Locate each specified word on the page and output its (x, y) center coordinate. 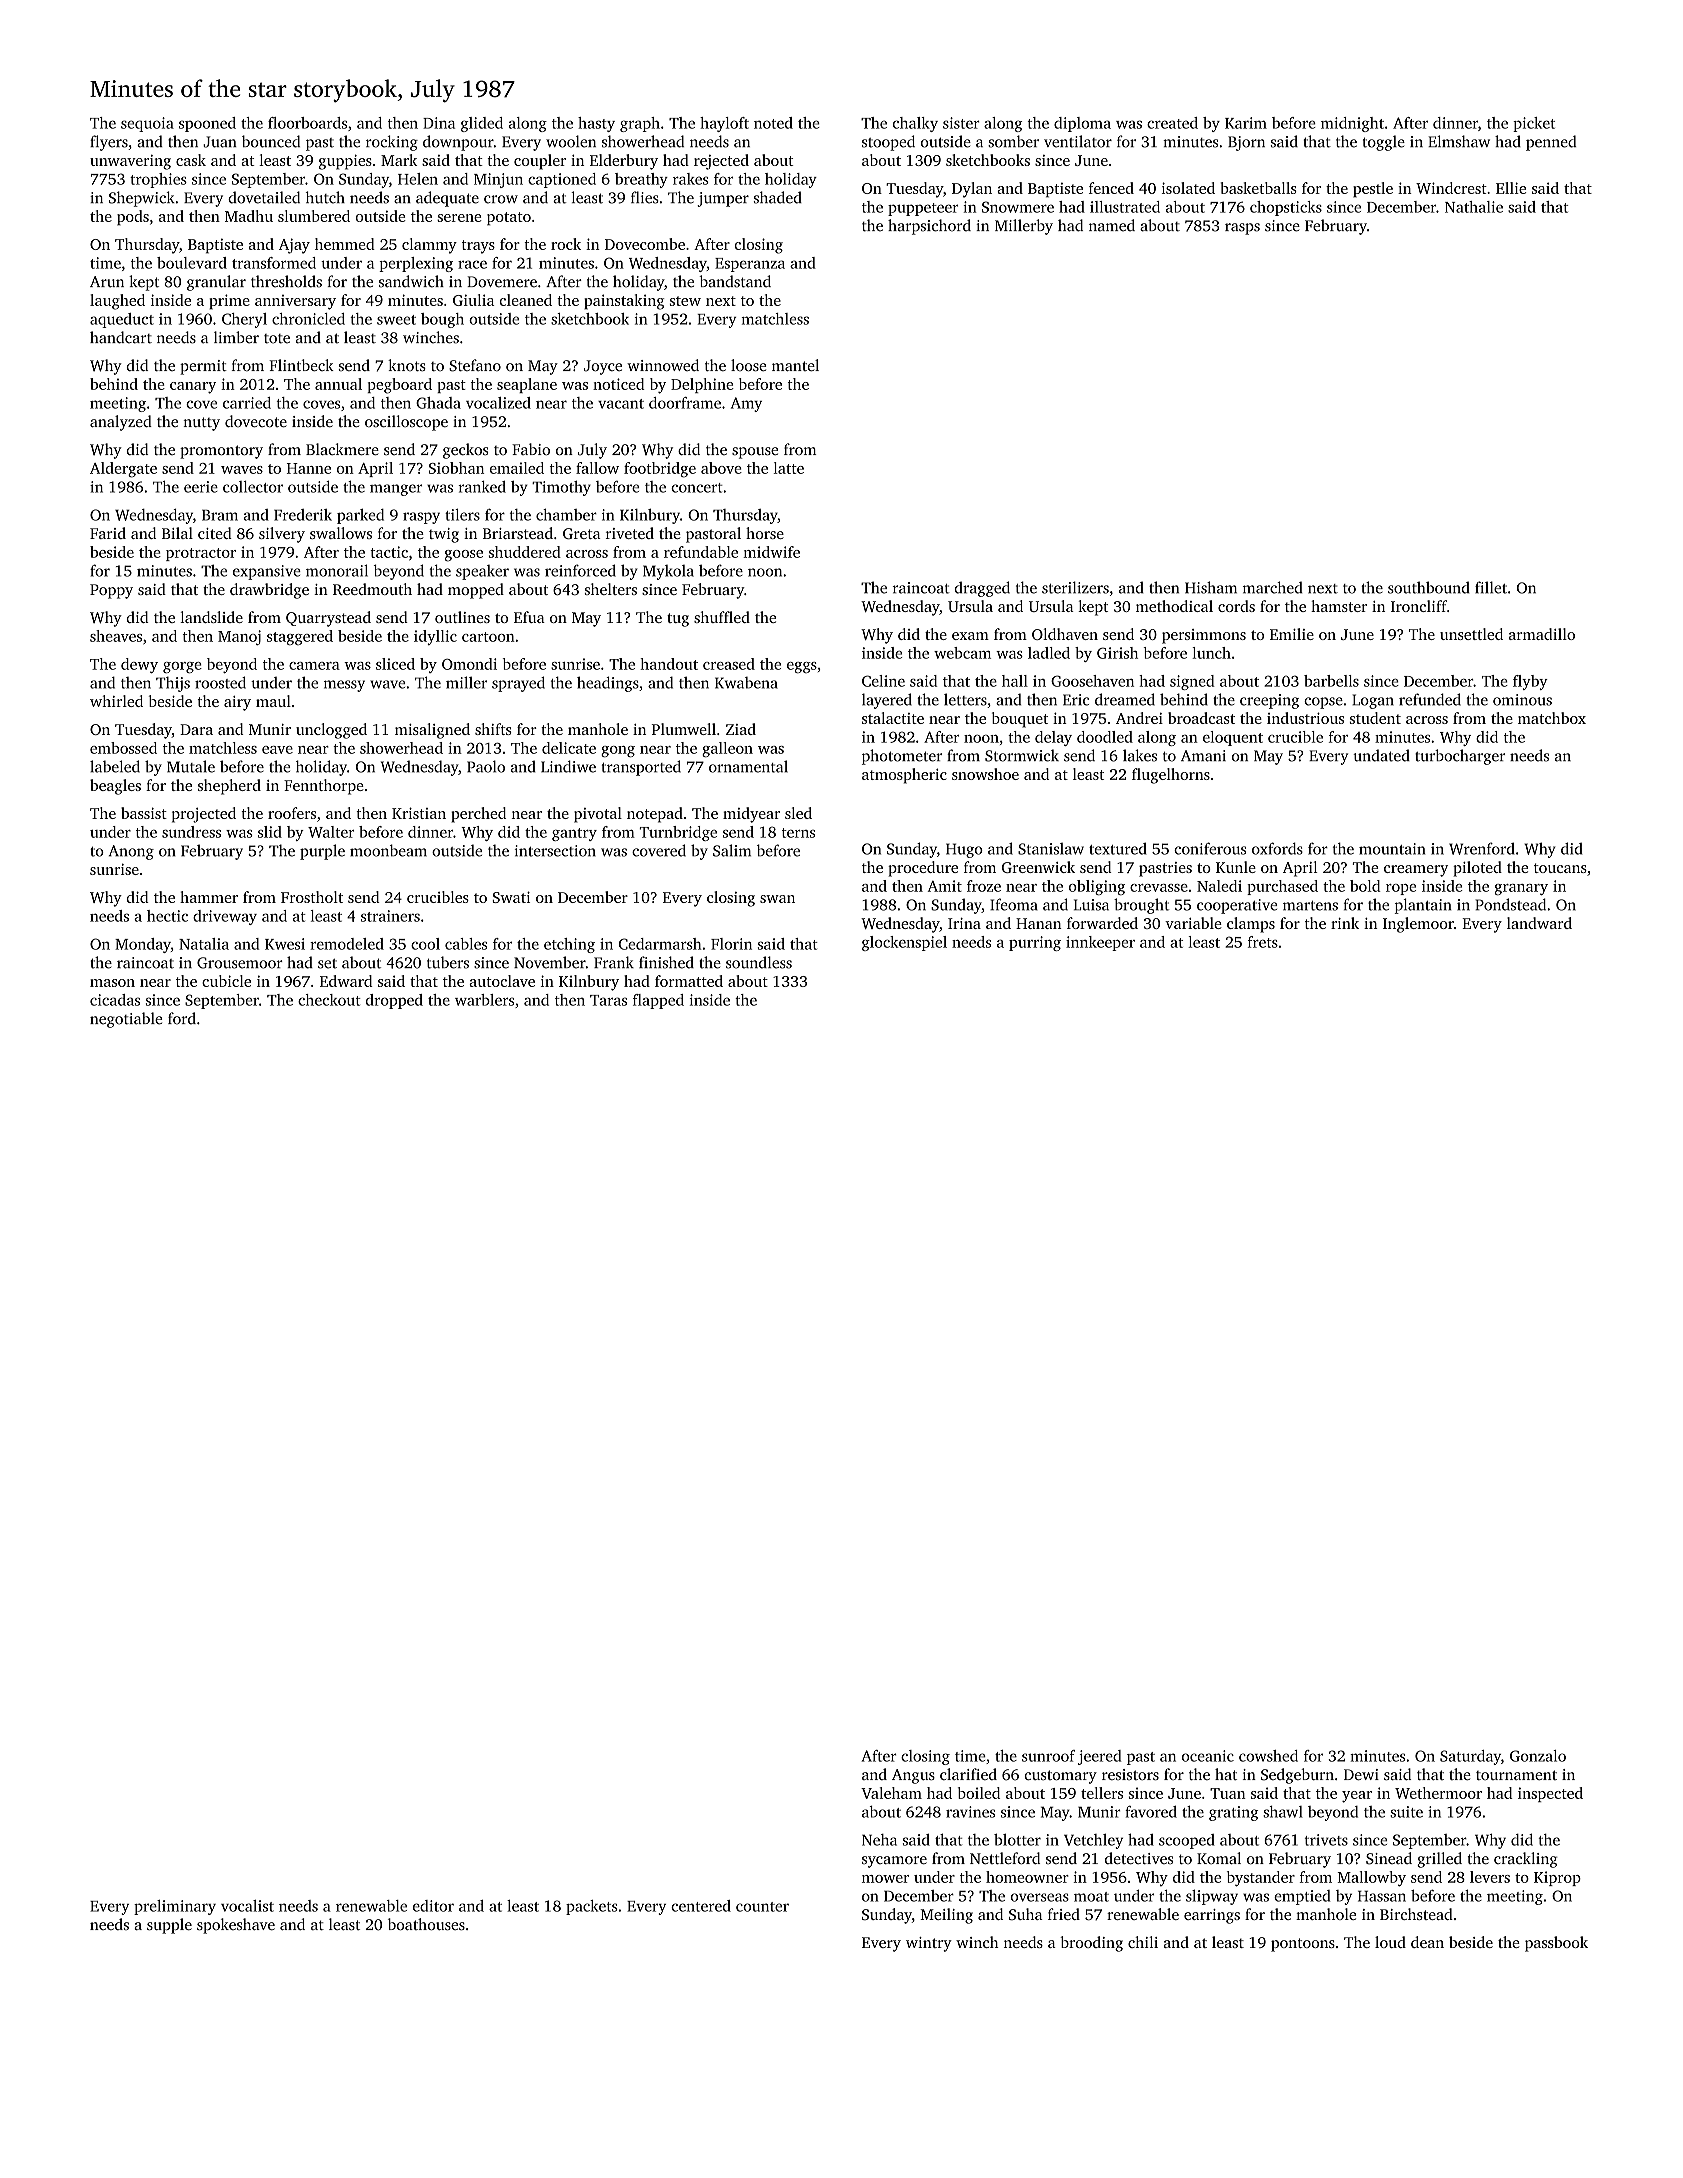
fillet (1491, 587)
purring (1035, 943)
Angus (913, 1776)
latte (789, 468)
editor (433, 1906)
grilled (1439, 1860)
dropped (394, 1001)
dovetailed (264, 197)
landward (1539, 923)
